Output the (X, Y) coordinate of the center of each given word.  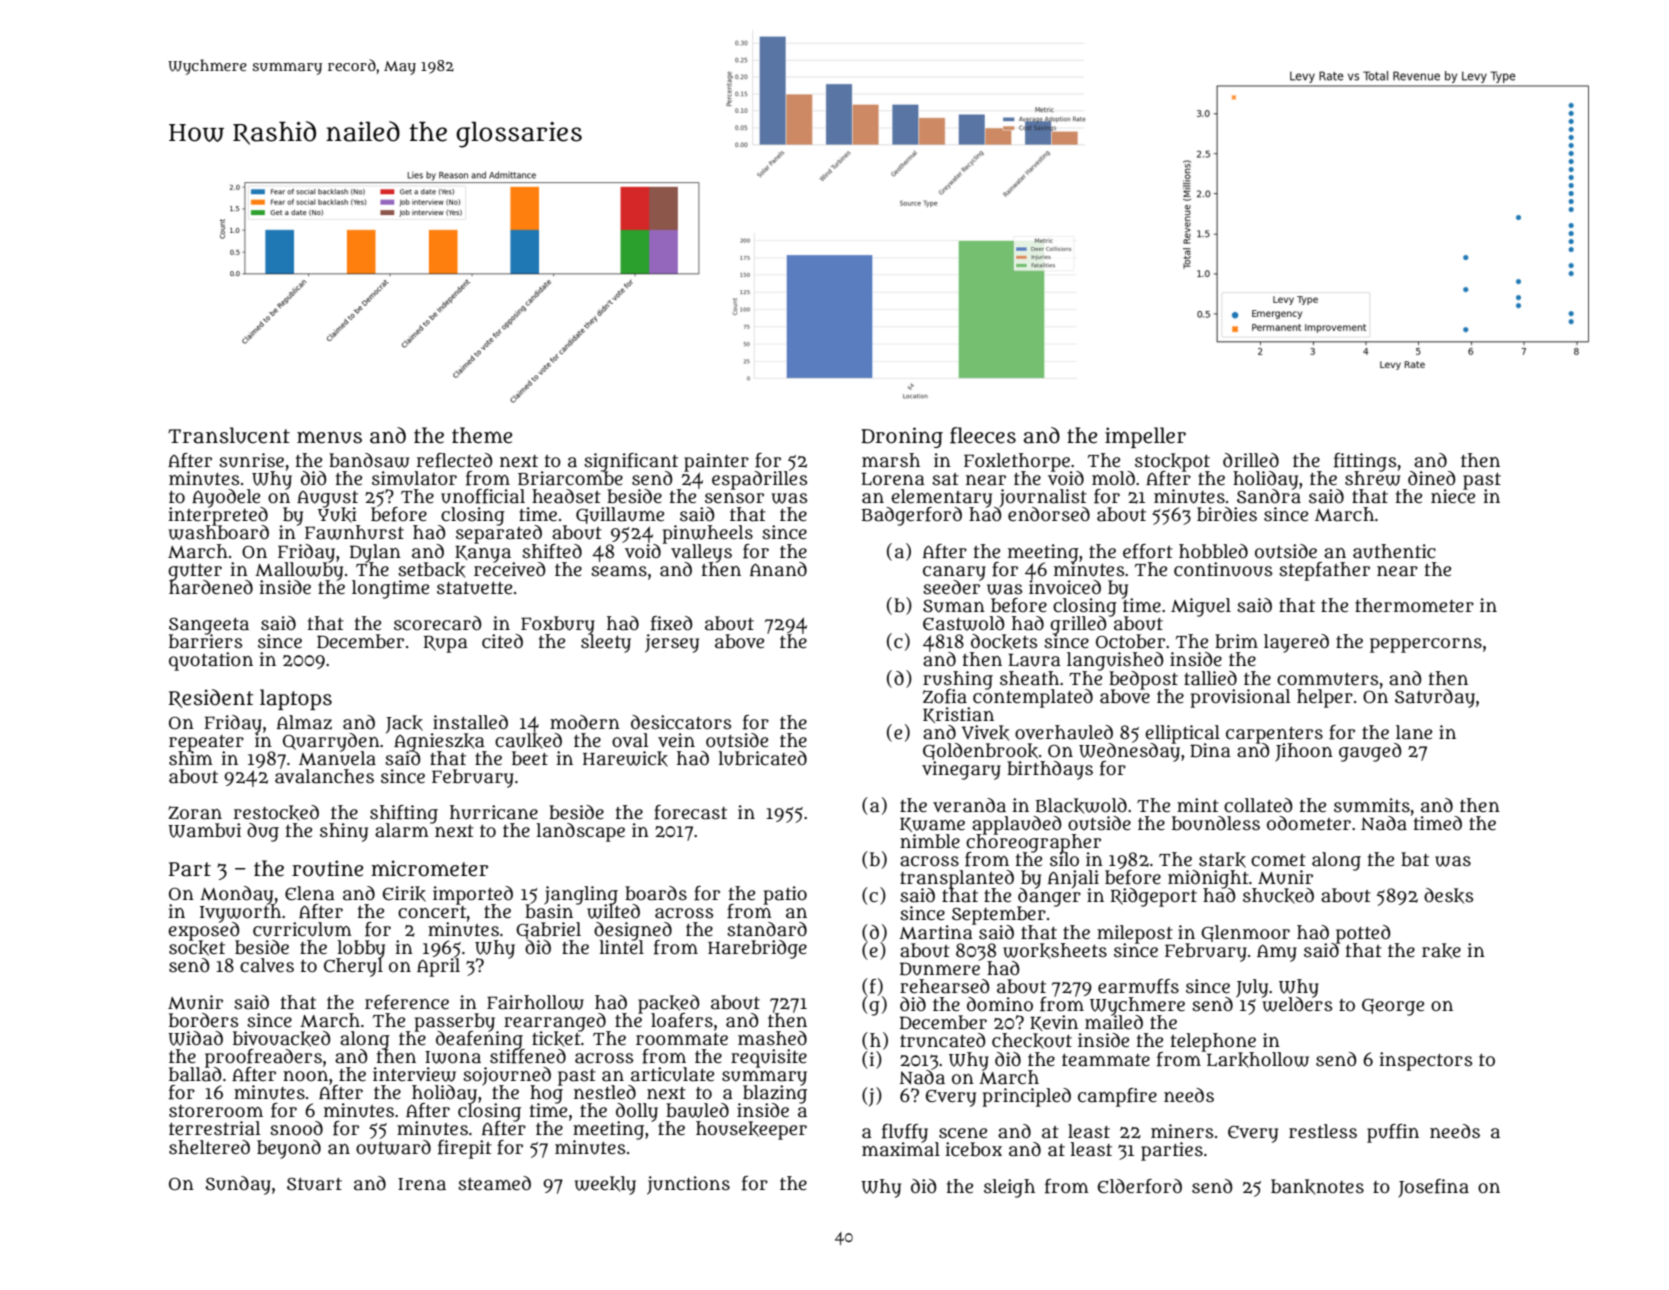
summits (1372, 805)
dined (1432, 478)
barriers (205, 641)
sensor (734, 498)
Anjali (1073, 879)
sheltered (209, 1147)
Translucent (229, 435)
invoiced (1065, 587)
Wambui (204, 830)
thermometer (1414, 605)
